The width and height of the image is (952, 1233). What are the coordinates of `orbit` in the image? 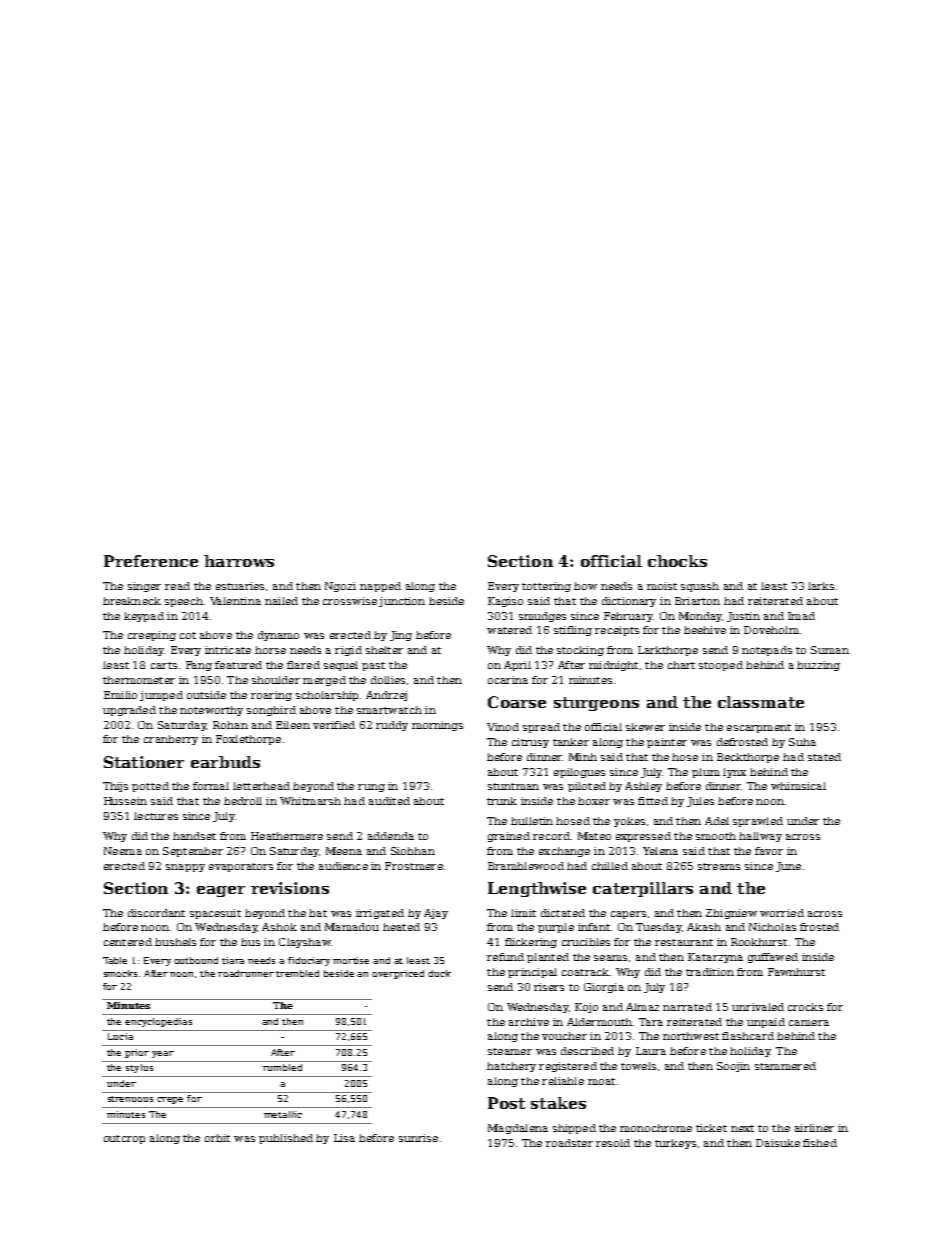 It's located at (217, 1138).
